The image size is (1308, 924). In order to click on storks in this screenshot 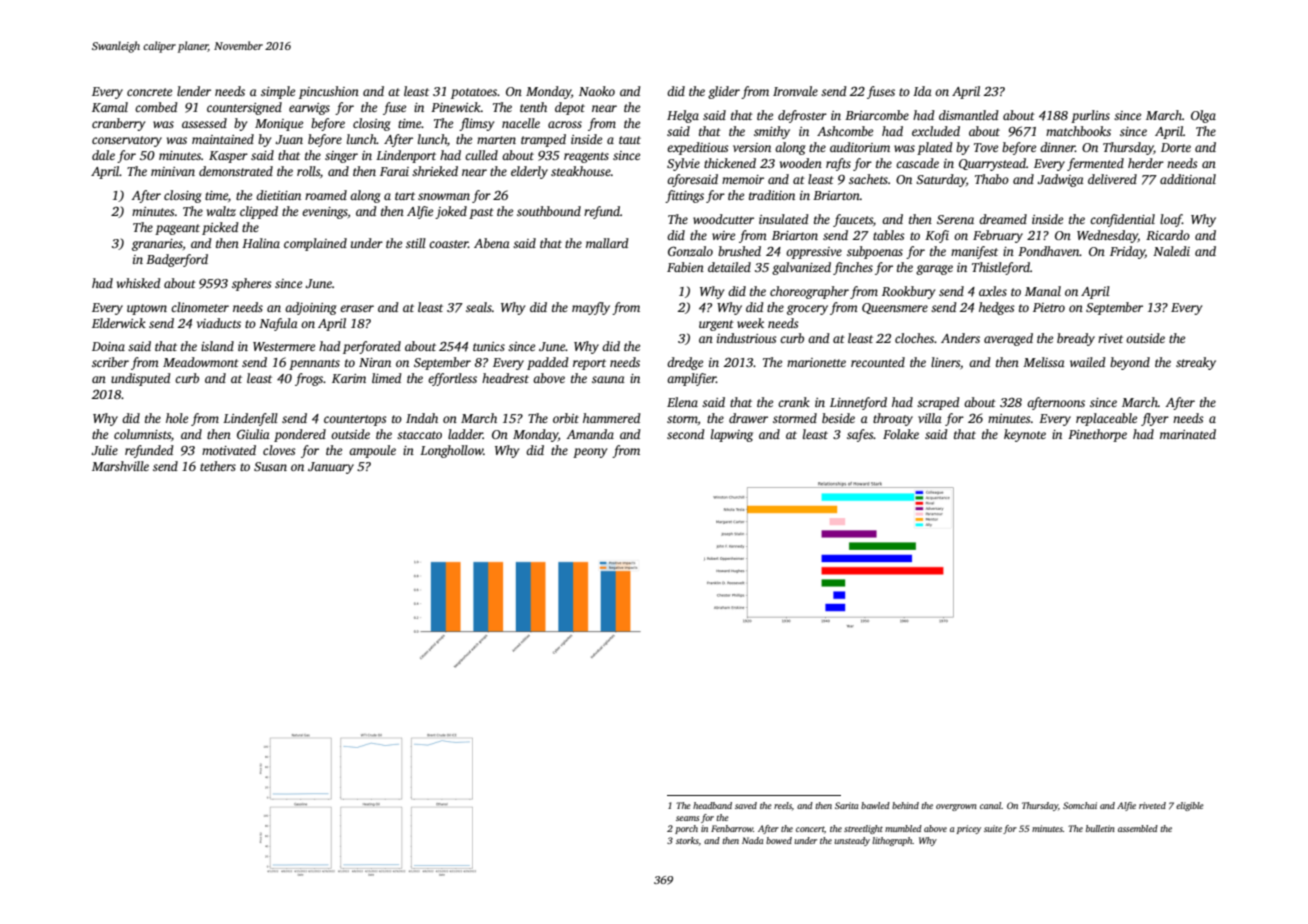, I will do `click(687, 840)`.
